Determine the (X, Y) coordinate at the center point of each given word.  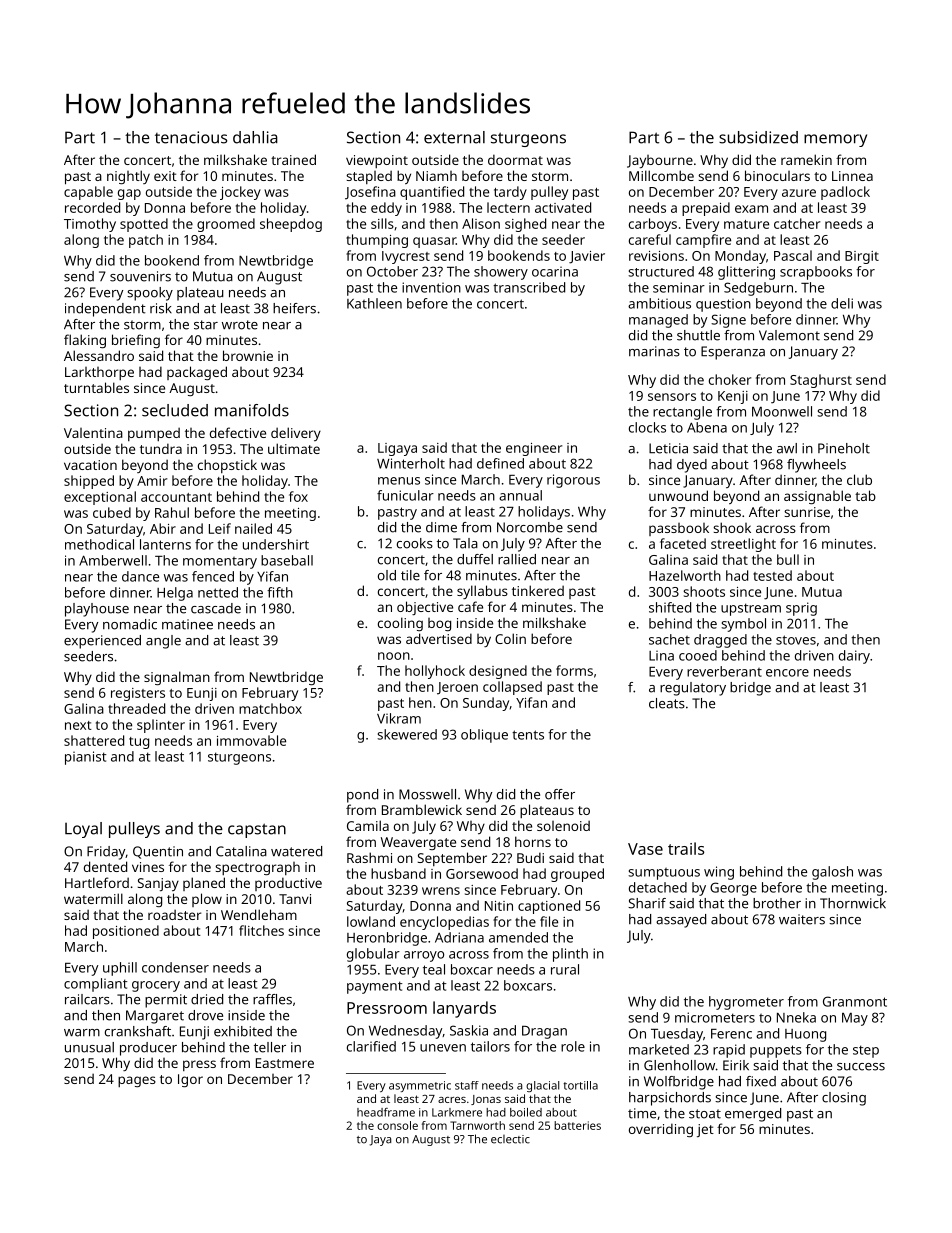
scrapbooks (816, 273)
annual (520, 495)
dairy (854, 657)
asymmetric (420, 1086)
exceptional (100, 498)
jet (705, 1130)
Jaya (380, 1140)
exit (165, 176)
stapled (369, 177)
